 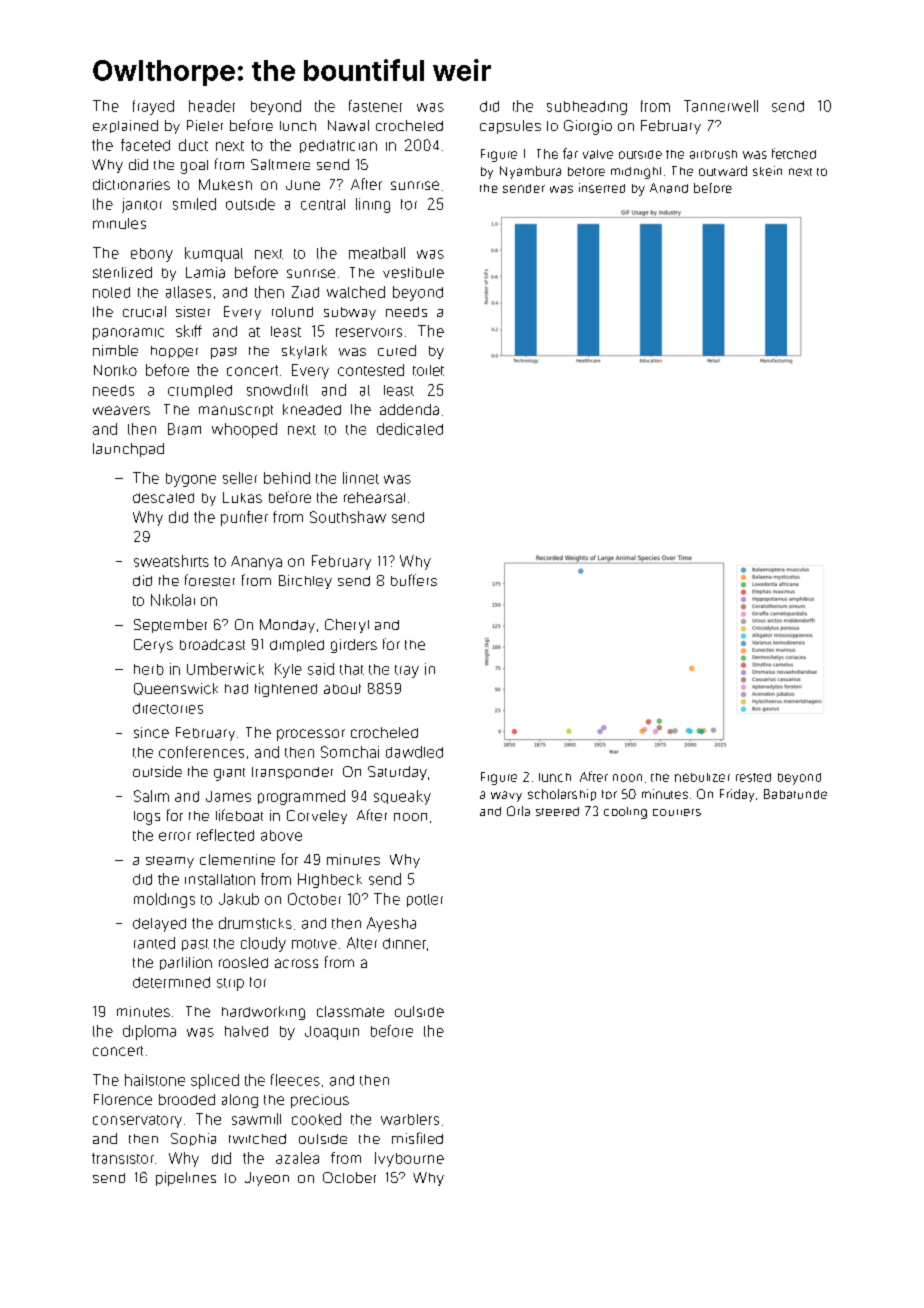 I want to click on skein, so click(x=767, y=171).
